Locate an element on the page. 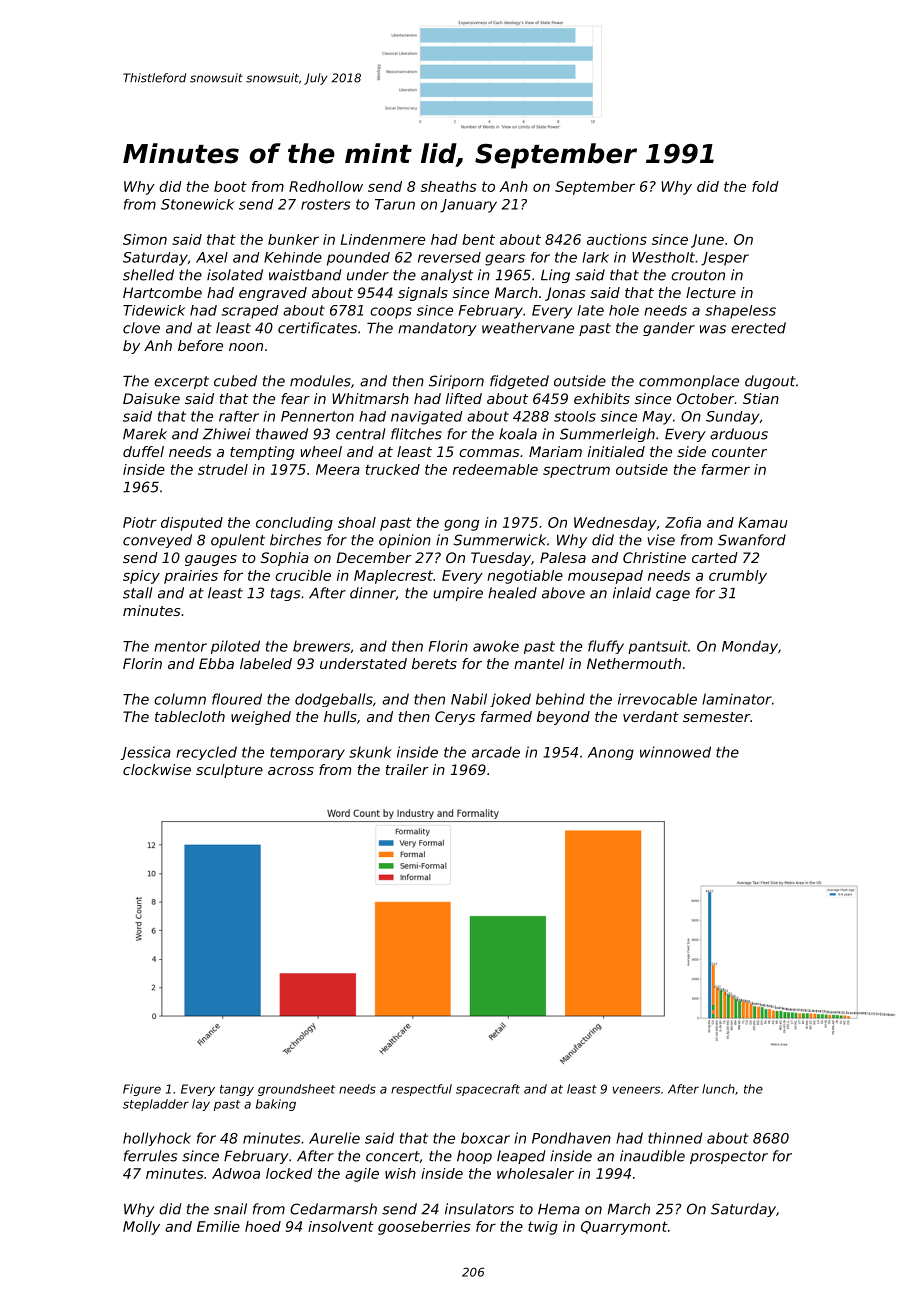  veneers is located at coordinates (636, 1090).
